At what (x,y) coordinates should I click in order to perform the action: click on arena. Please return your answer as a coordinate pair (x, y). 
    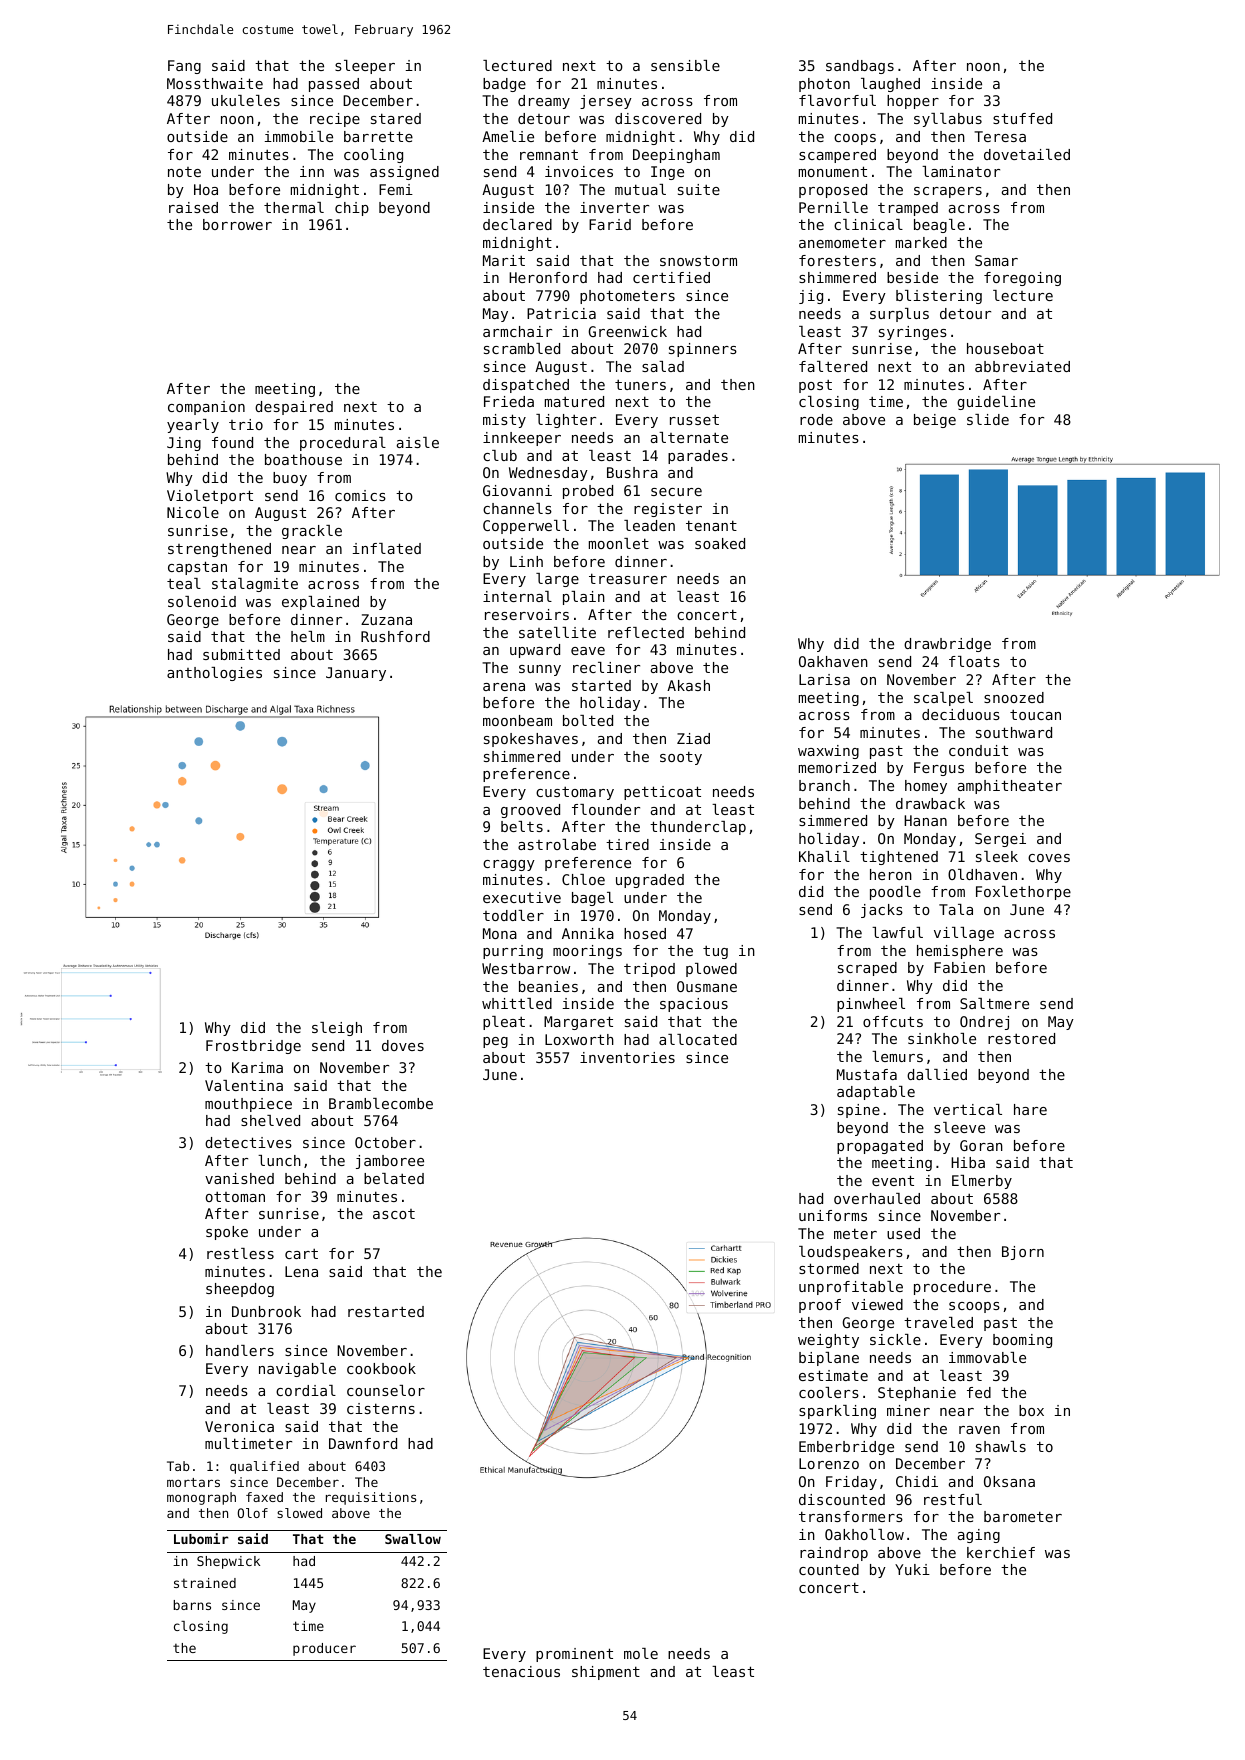
    Looking at the image, I should click on (504, 687).
